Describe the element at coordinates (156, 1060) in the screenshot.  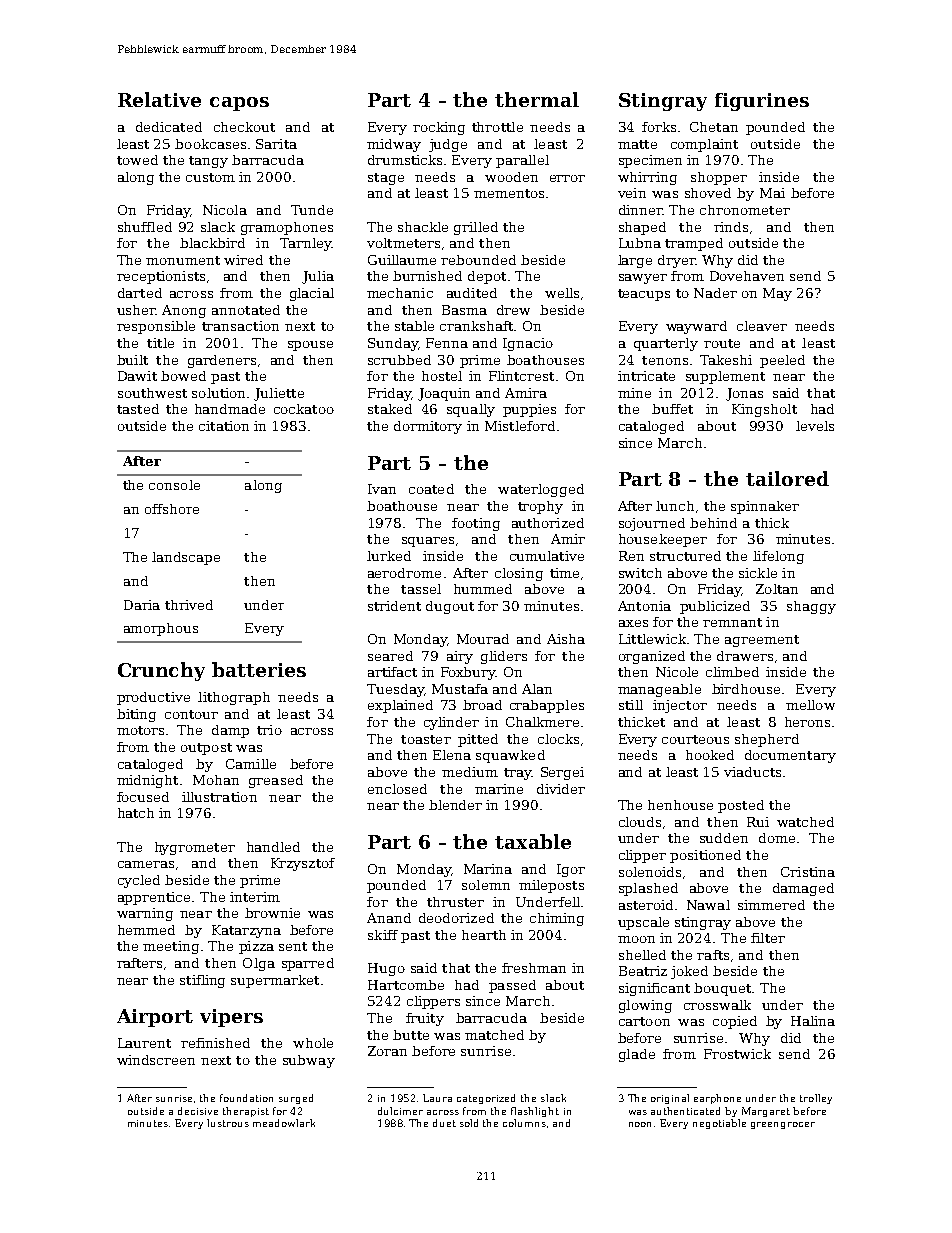
I see `windscreen` at that location.
